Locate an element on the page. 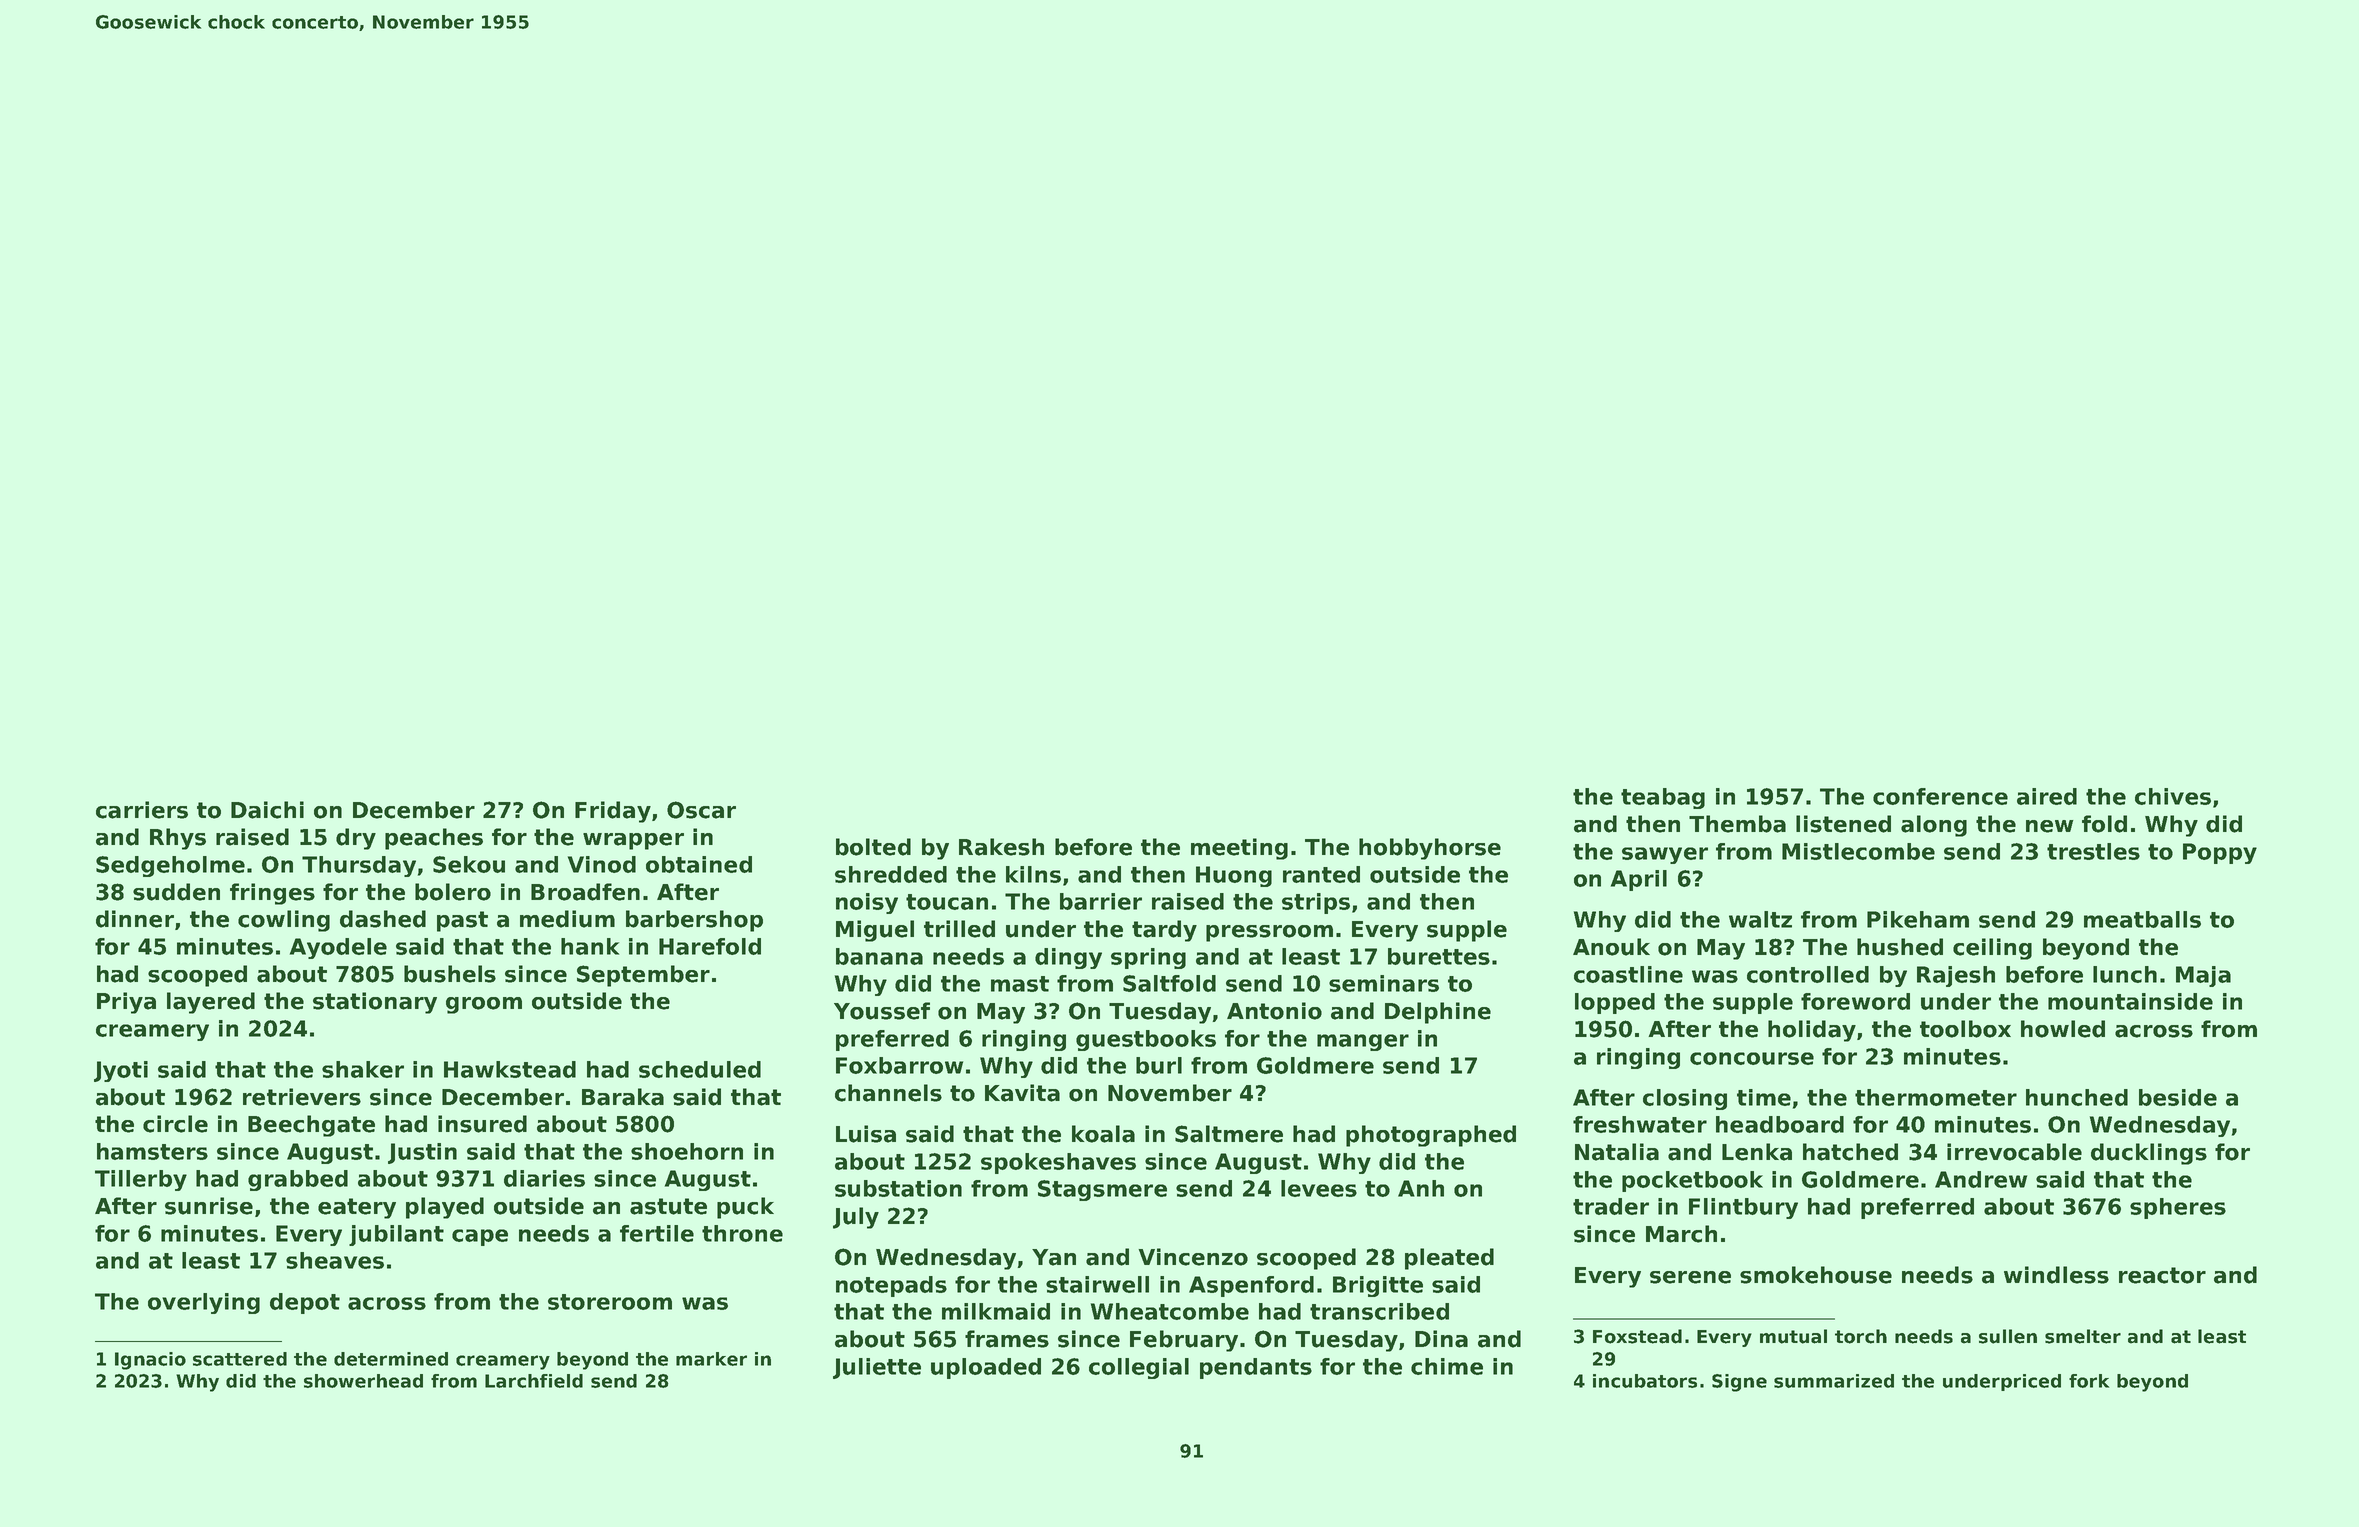 The height and width of the document is (1527, 2359). thermometer is located at coordinates (1936, 1097).
